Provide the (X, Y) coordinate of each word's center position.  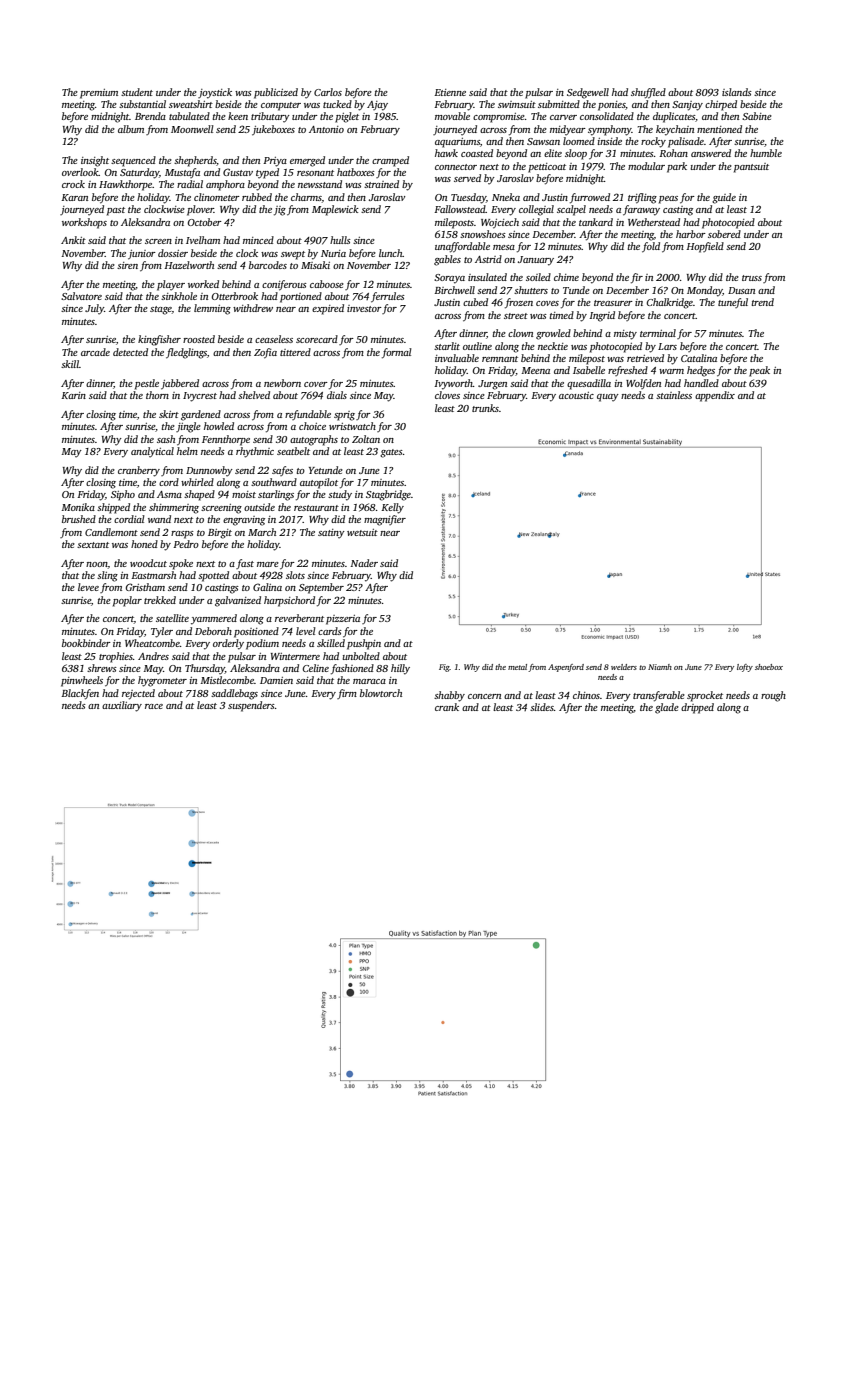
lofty (745, 668)
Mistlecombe (227, 680)
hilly (400, 669)
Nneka (506, 197)
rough (773, 696)
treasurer (613, 303)
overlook (80, 172)
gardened (201, 415)
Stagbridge (388, 495)
